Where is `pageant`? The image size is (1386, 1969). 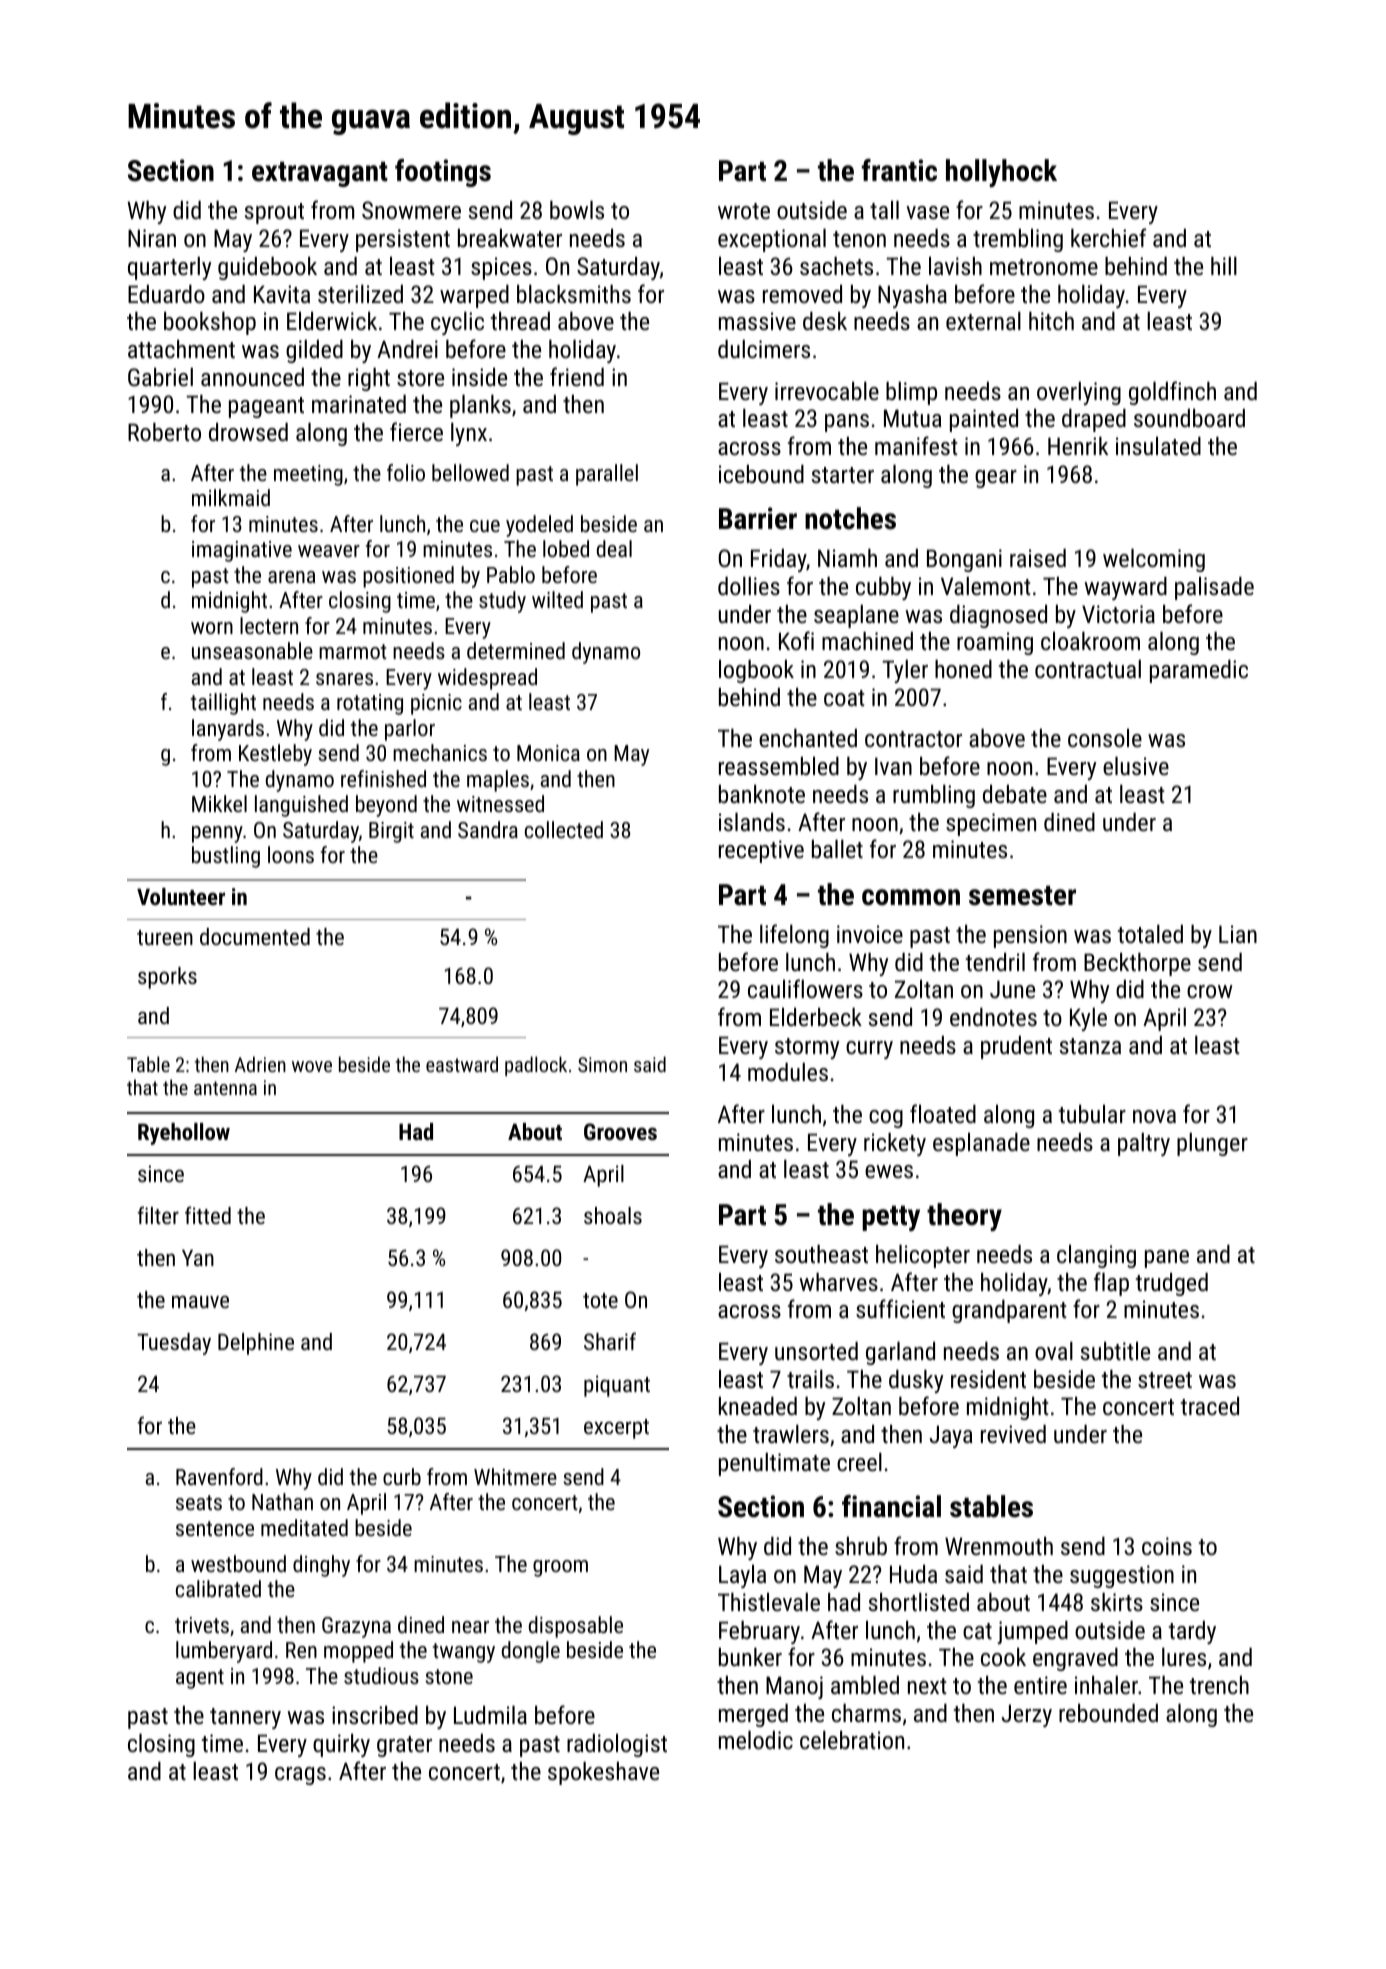
pageant is located at coordinates (266, 407).
